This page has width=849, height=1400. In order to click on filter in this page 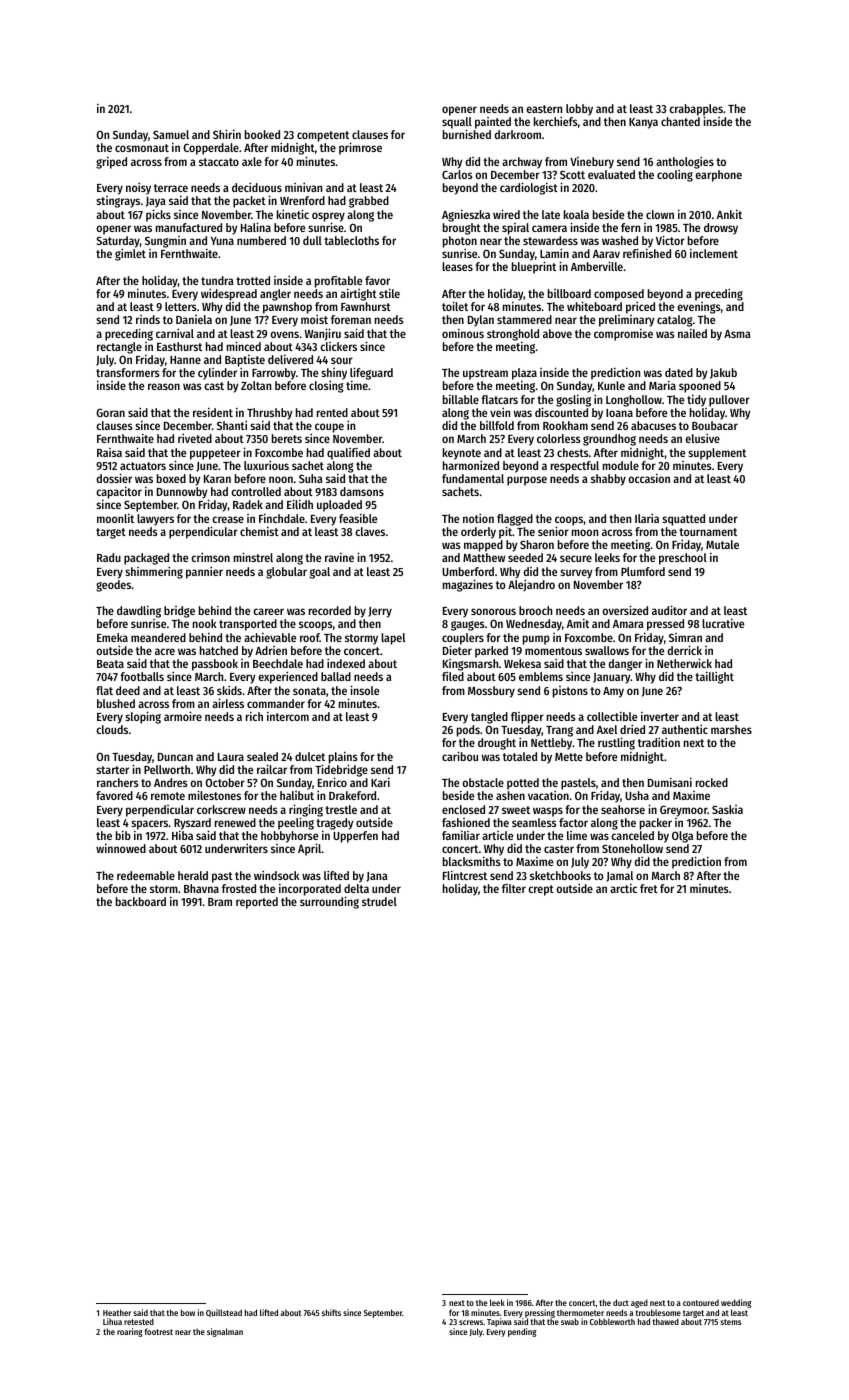, I will do `click(514, 888)`.
